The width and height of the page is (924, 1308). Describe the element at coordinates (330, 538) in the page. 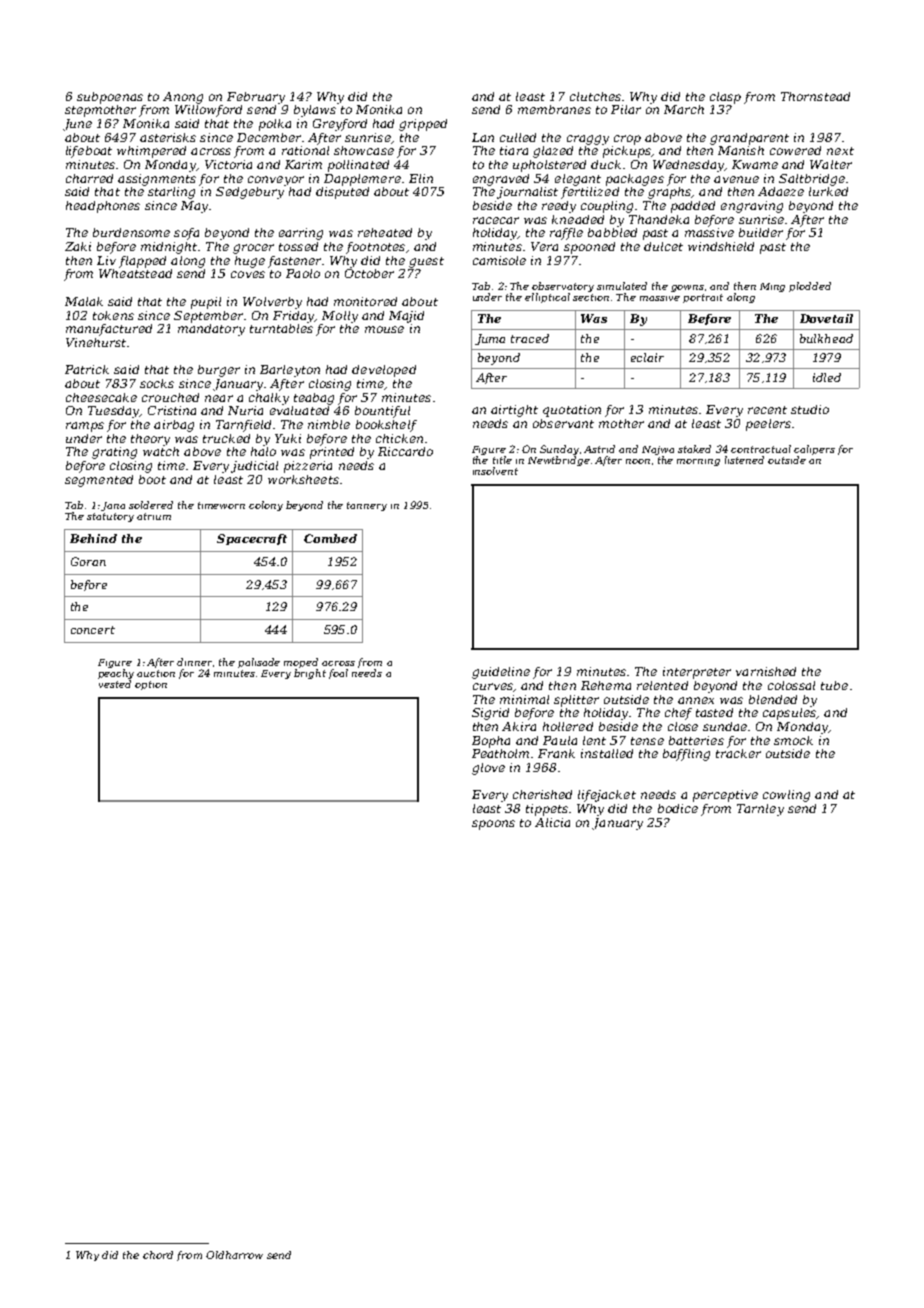

I see `Combed` at that location.
